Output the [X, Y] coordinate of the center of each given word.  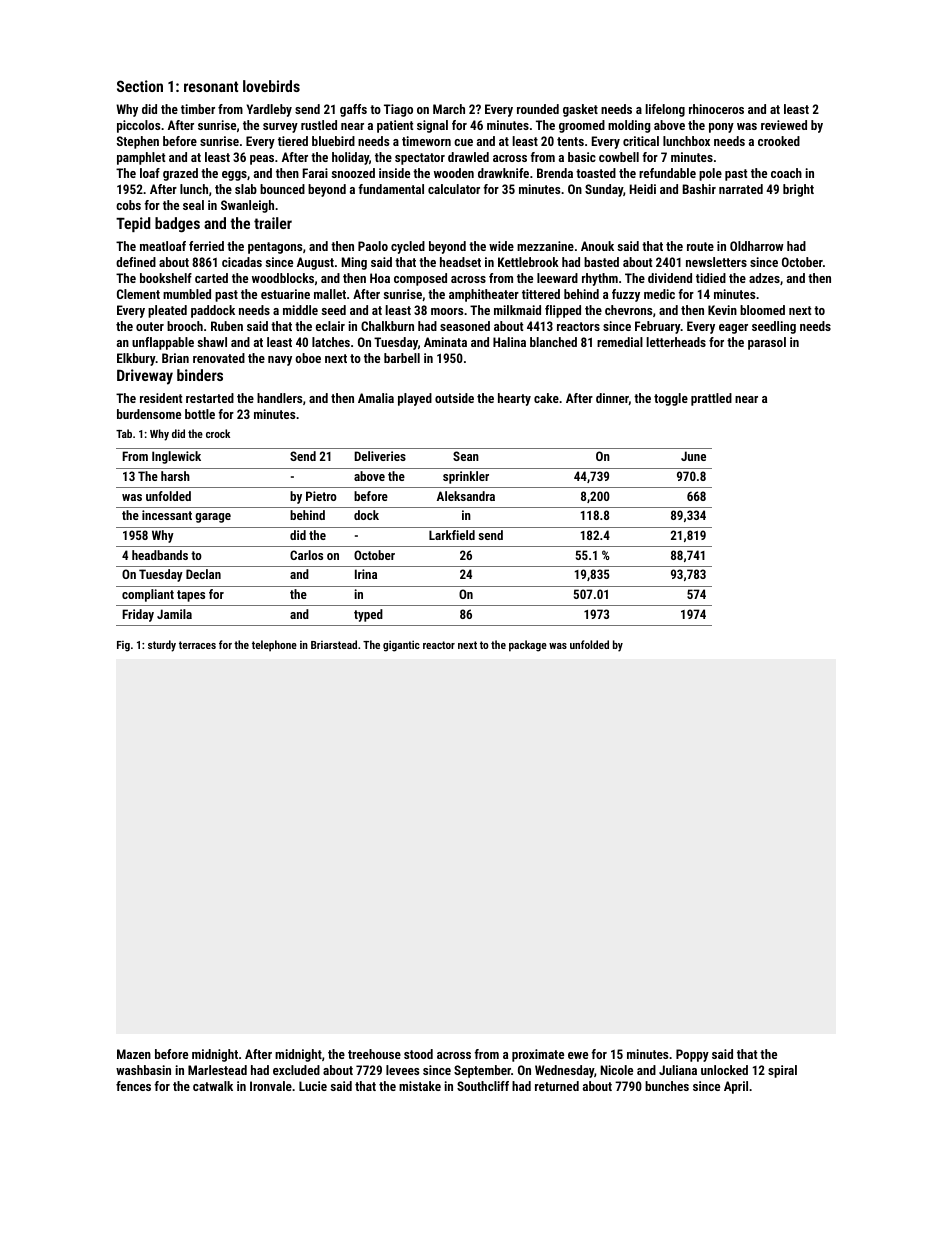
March [449, 109]
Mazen [134, 1054]
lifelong [665, 110]
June [693, 456]
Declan [203, 574]
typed [368, 615]
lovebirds [271, 86]
